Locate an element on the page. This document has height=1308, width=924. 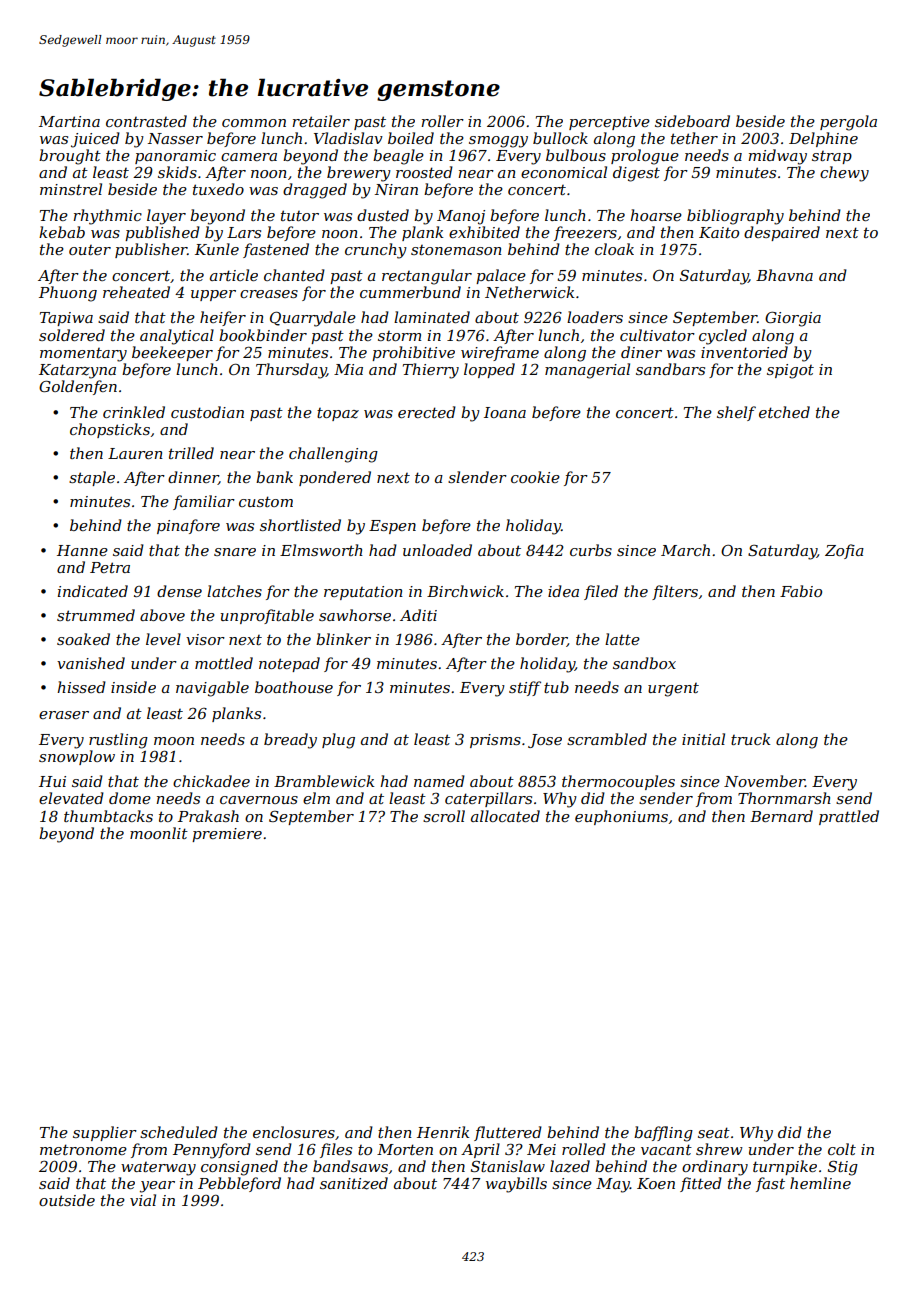
waterway is located at coordinates (158, 1169).
